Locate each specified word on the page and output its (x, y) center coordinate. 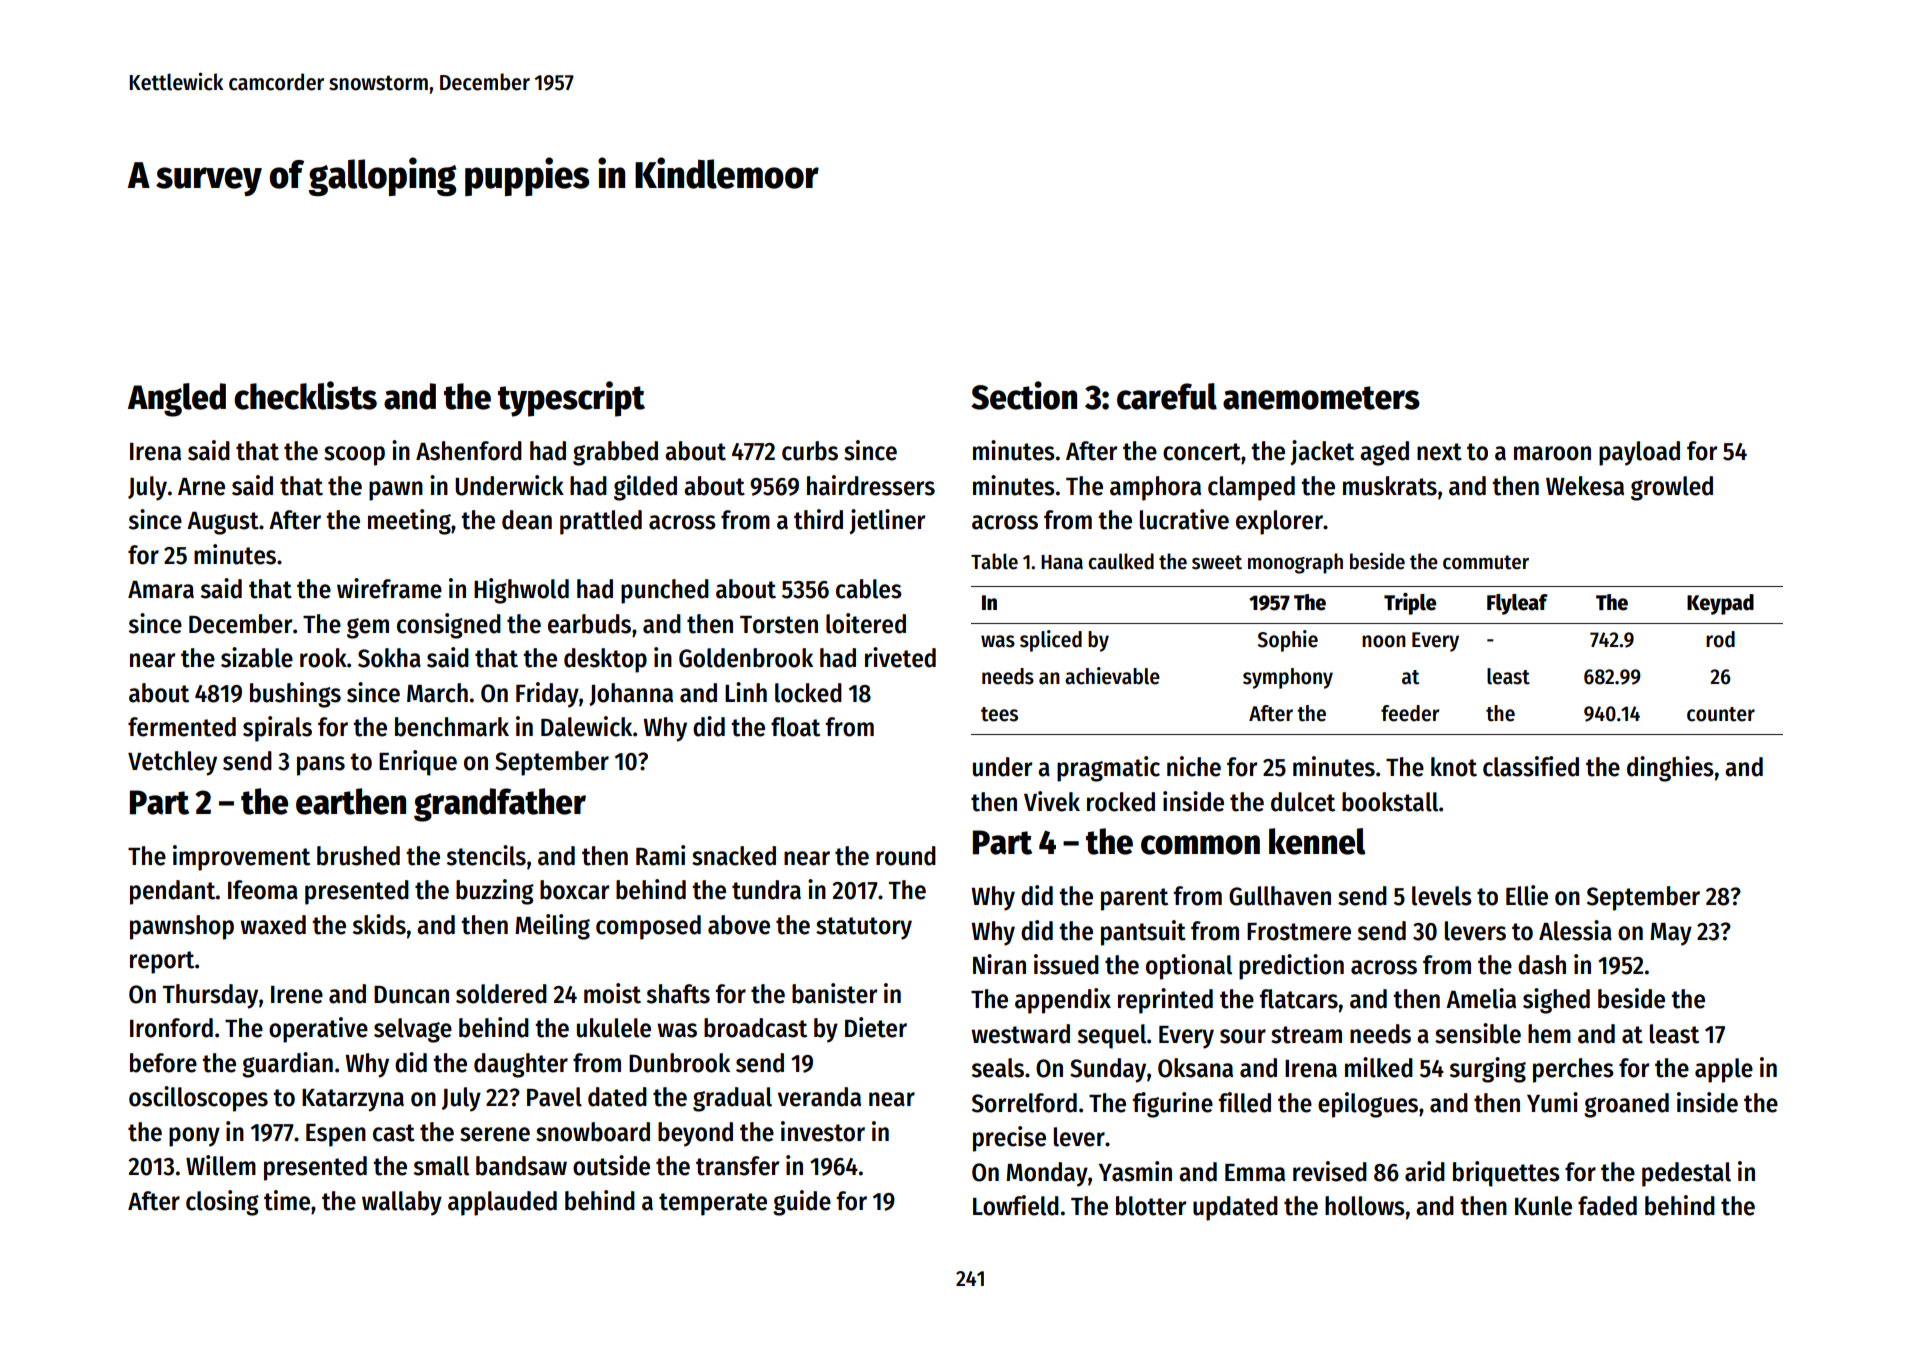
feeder (1410, 713)
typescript (571, 399)
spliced (1051, 641)
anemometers (1321, 398)
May (1671, 934)
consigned (449, 626)
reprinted (1165, 1001)
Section (1024, 395)
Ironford (171, 1028)
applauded (502, 1203)
